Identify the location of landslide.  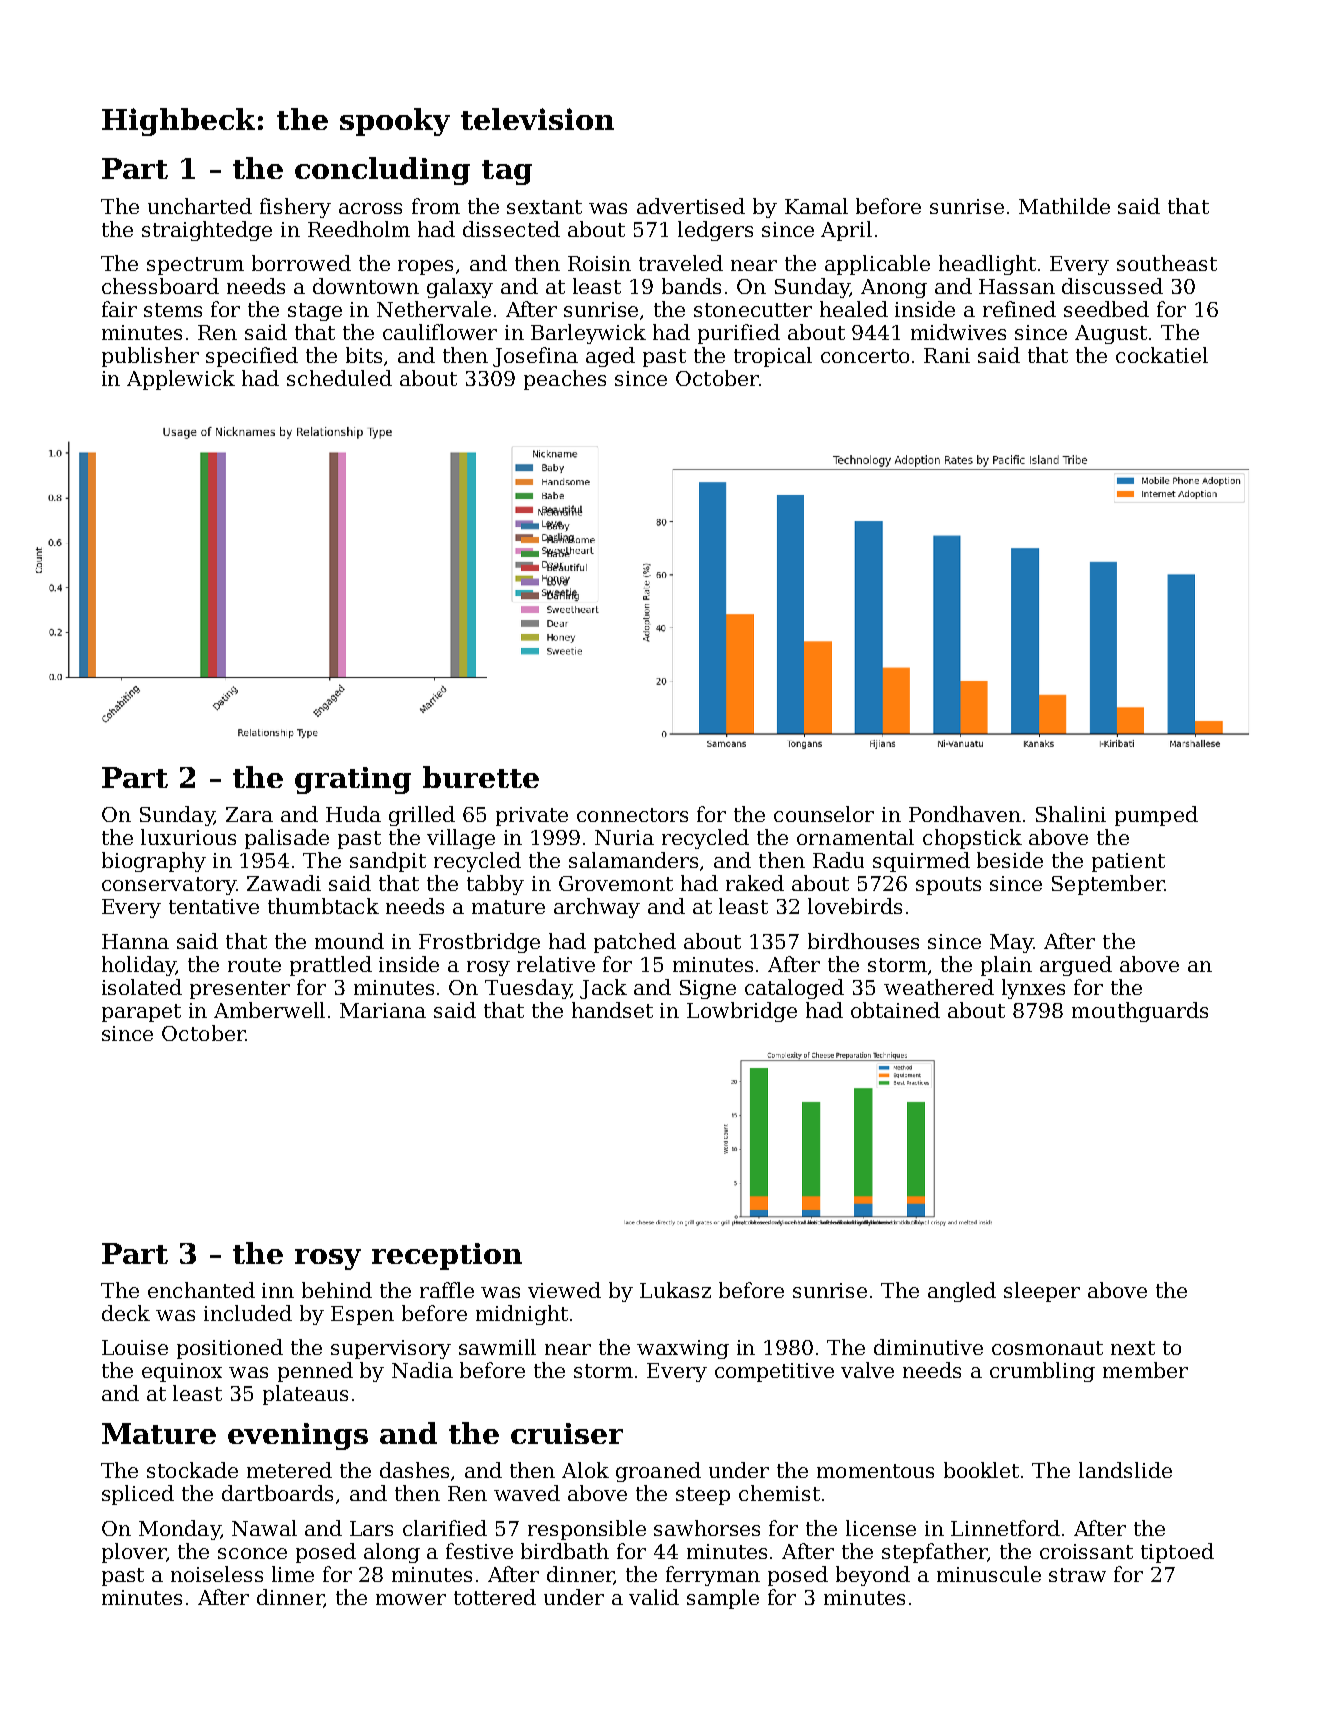
(1125, 1470).
